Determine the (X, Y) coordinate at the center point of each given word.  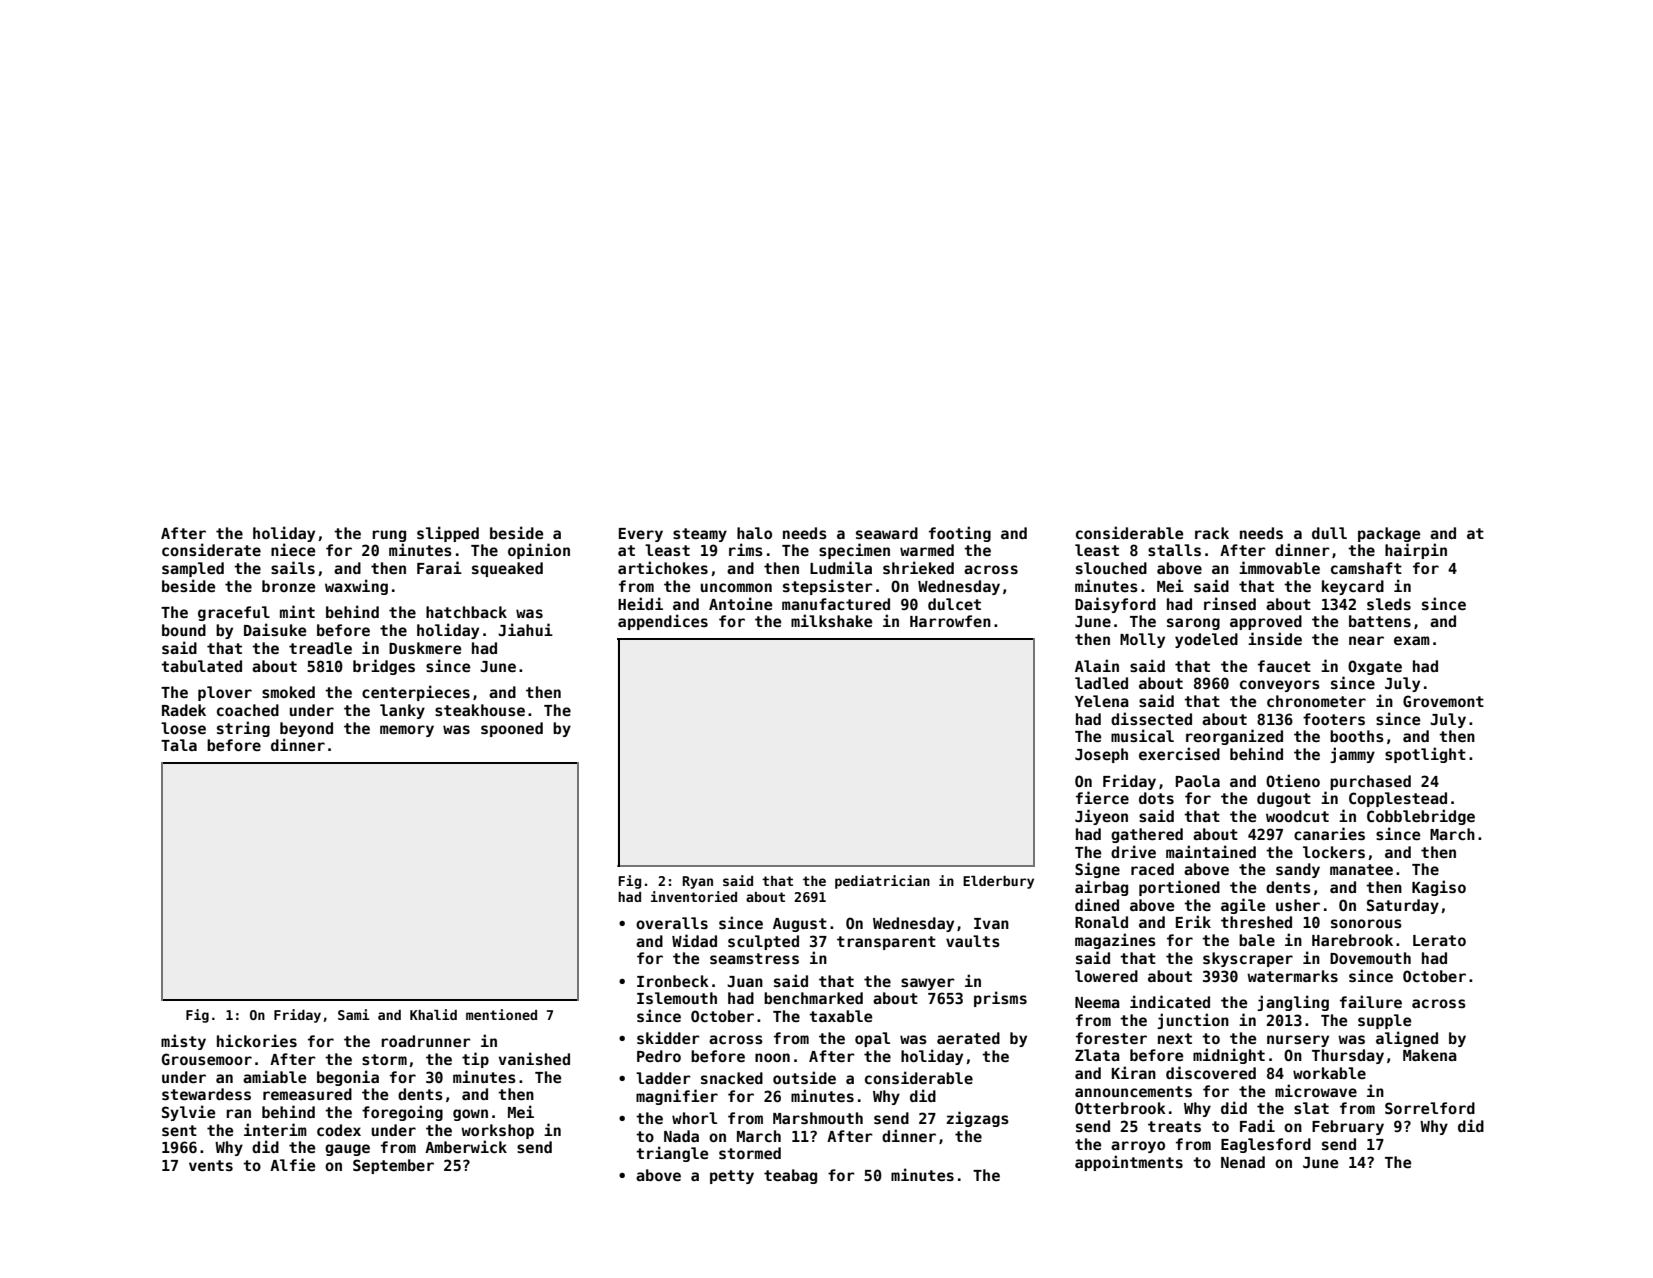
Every (641, 535)
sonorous (1366, 923)
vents (211, 1165)
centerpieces (416, 693)
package (1389, 534)
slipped (448, 534)
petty (732, 1177)
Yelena (1102, 701)
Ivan (991, 923)
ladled (1101, 683)
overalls (672, 923)
